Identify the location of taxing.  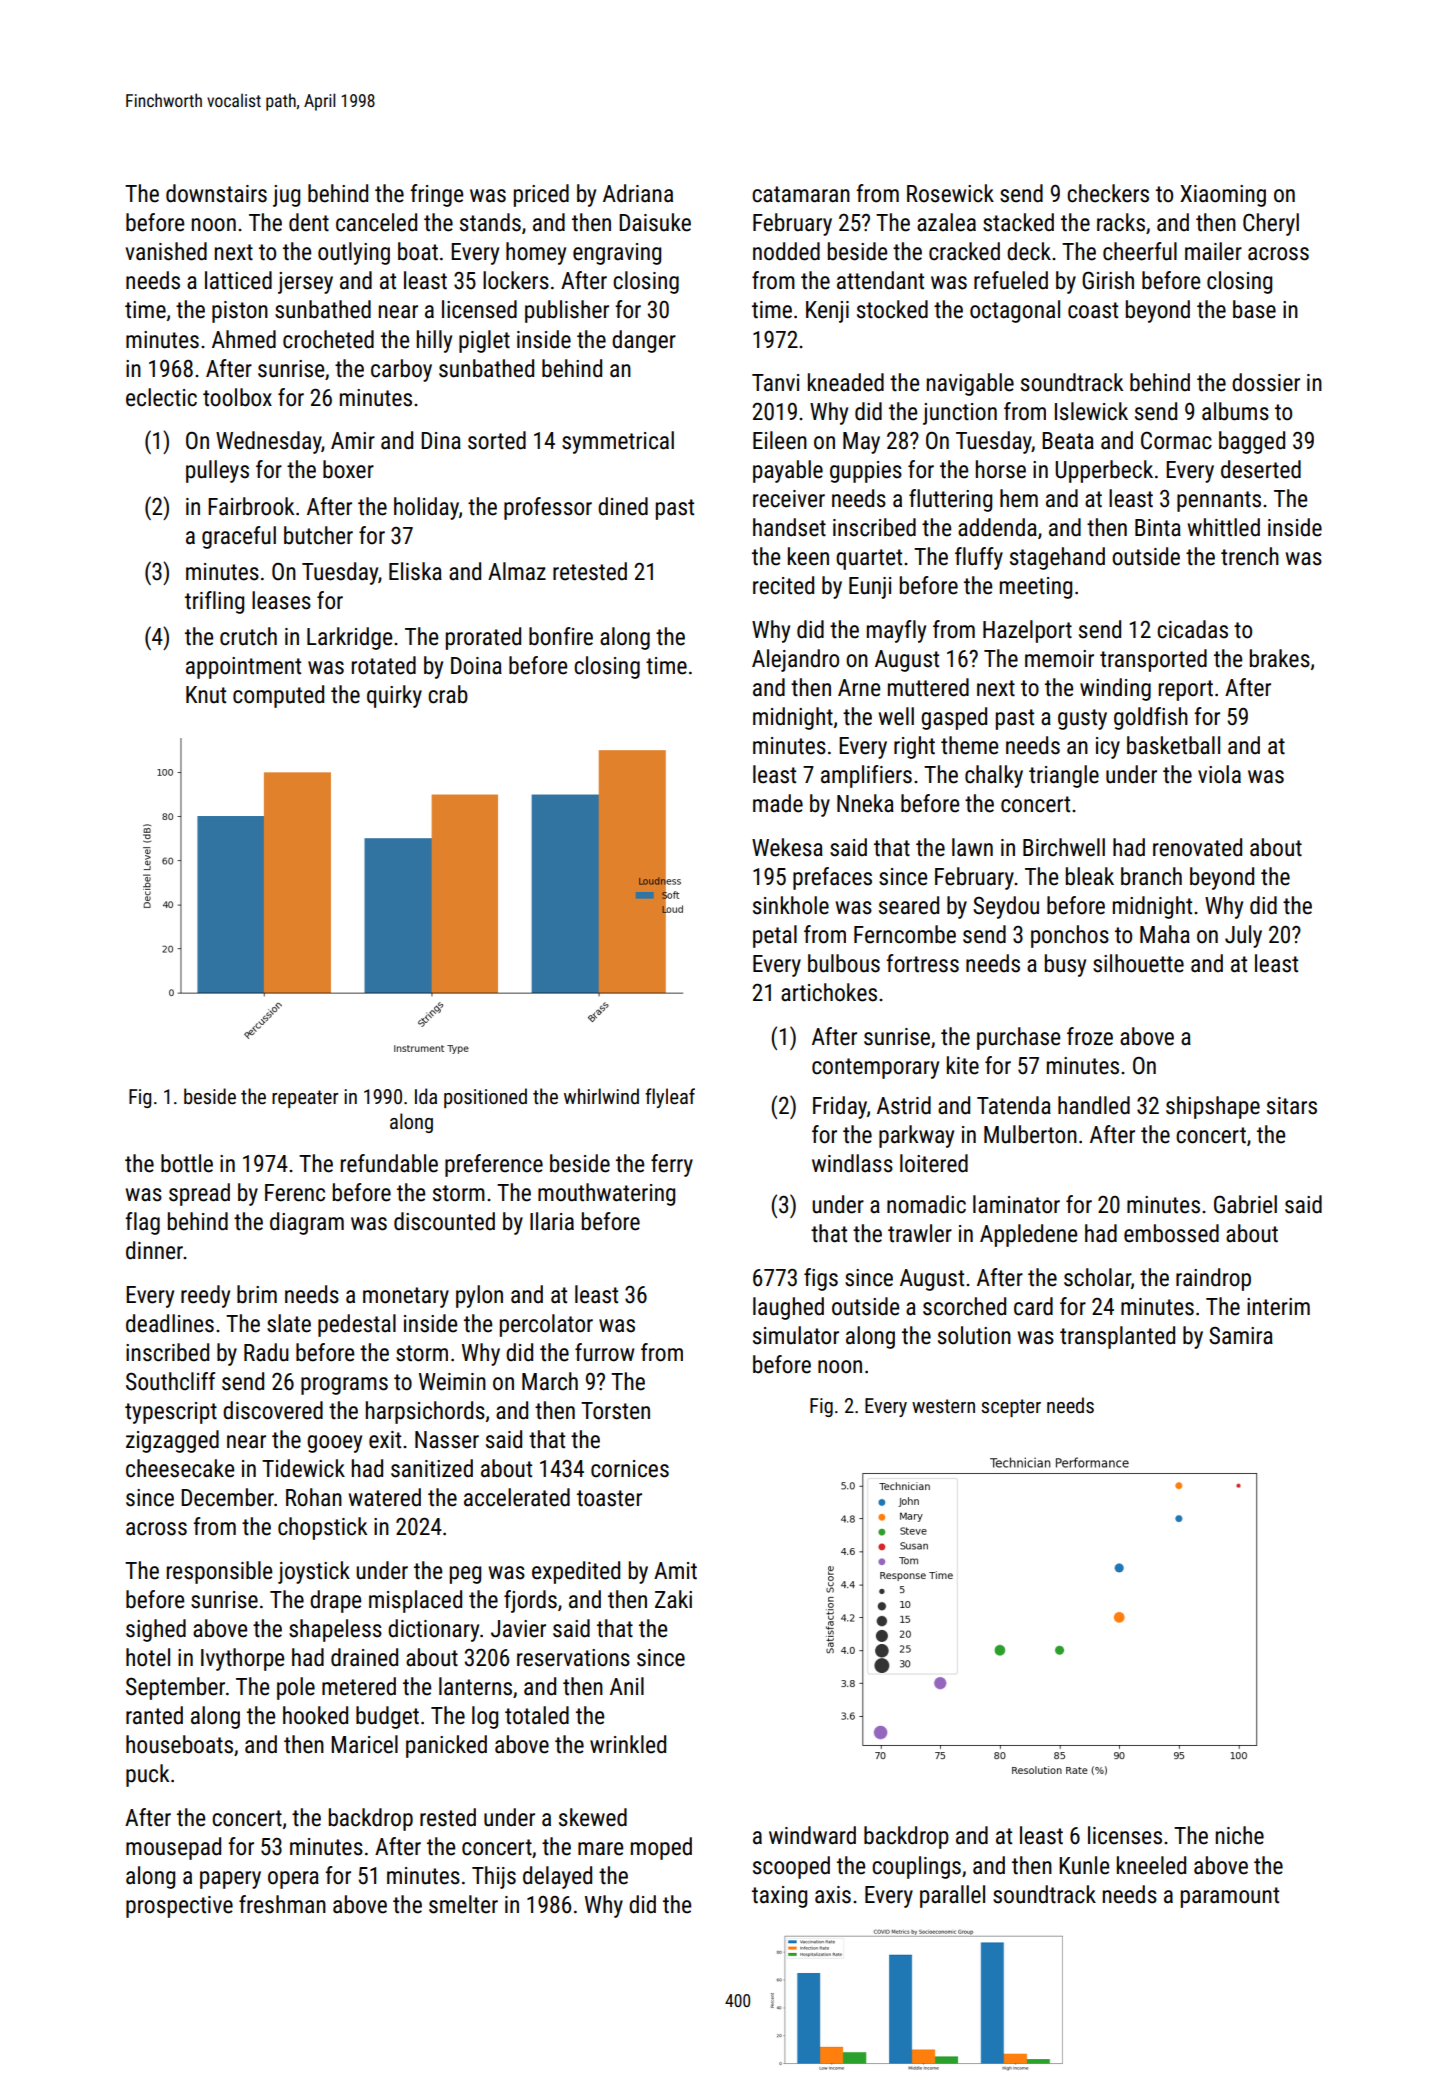
(779, 1897).
